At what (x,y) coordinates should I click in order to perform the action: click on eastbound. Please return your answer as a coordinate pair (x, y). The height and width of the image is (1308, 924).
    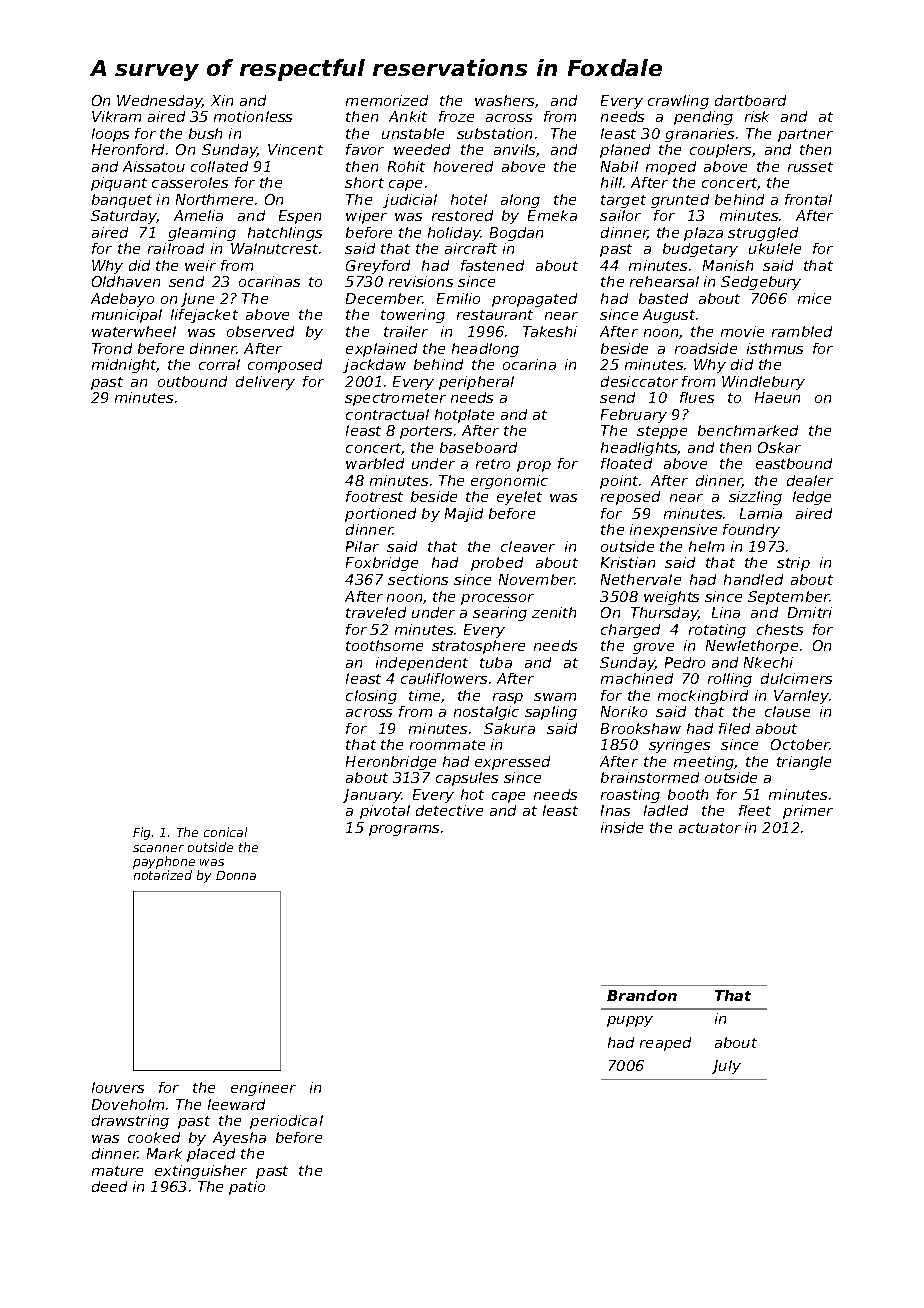
    Looking at the image, I should click on (794, 463).
